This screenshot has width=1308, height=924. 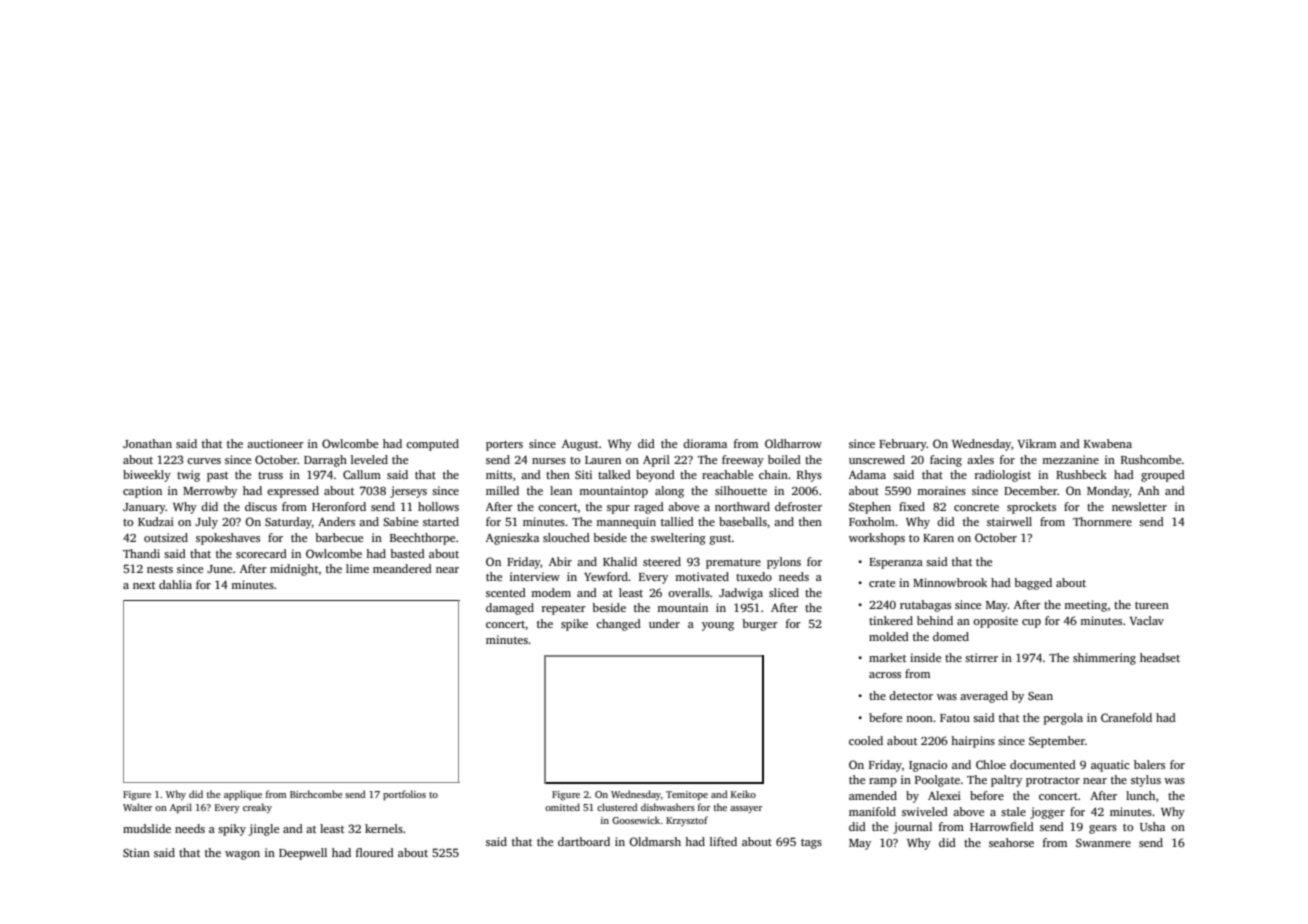 What do you see at coordinates (678, 539) in the screenshot?
I see `sweltering` at bounding box center [678, 539].
